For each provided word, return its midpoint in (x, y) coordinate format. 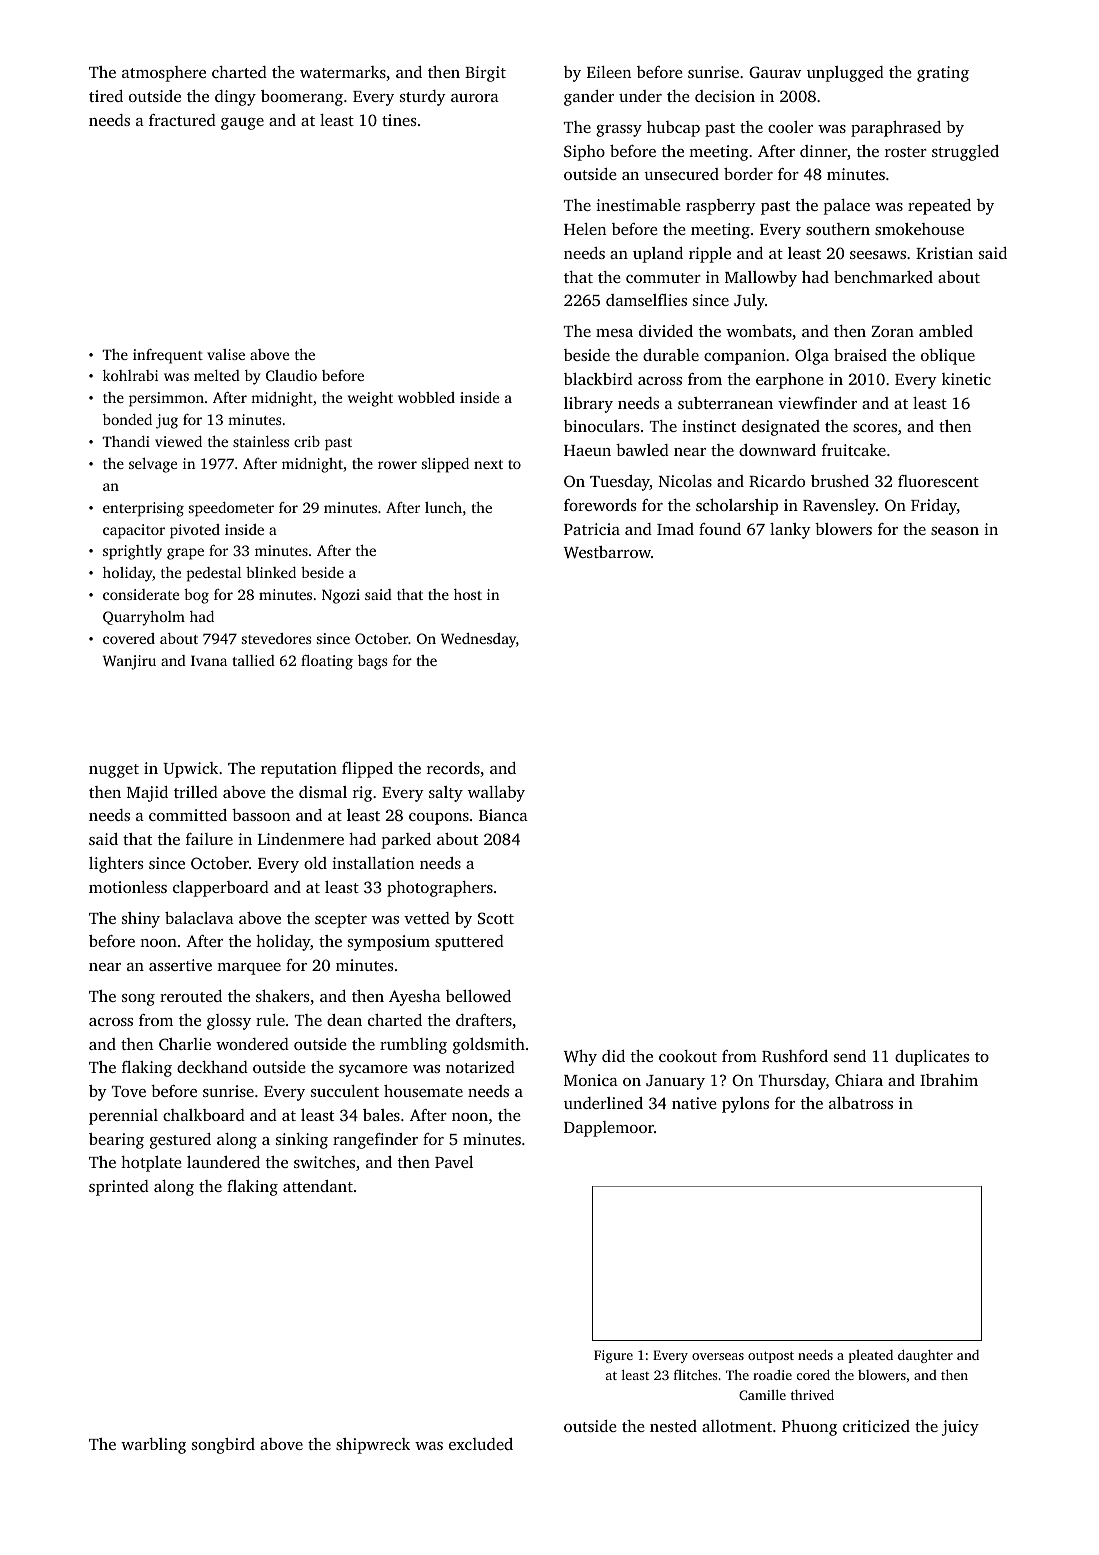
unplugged (845, 74)
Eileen (609, 72)
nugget (114, 771)
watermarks (343, 72)
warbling (153, 1446)
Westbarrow (607, 552)
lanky (790, 531)
